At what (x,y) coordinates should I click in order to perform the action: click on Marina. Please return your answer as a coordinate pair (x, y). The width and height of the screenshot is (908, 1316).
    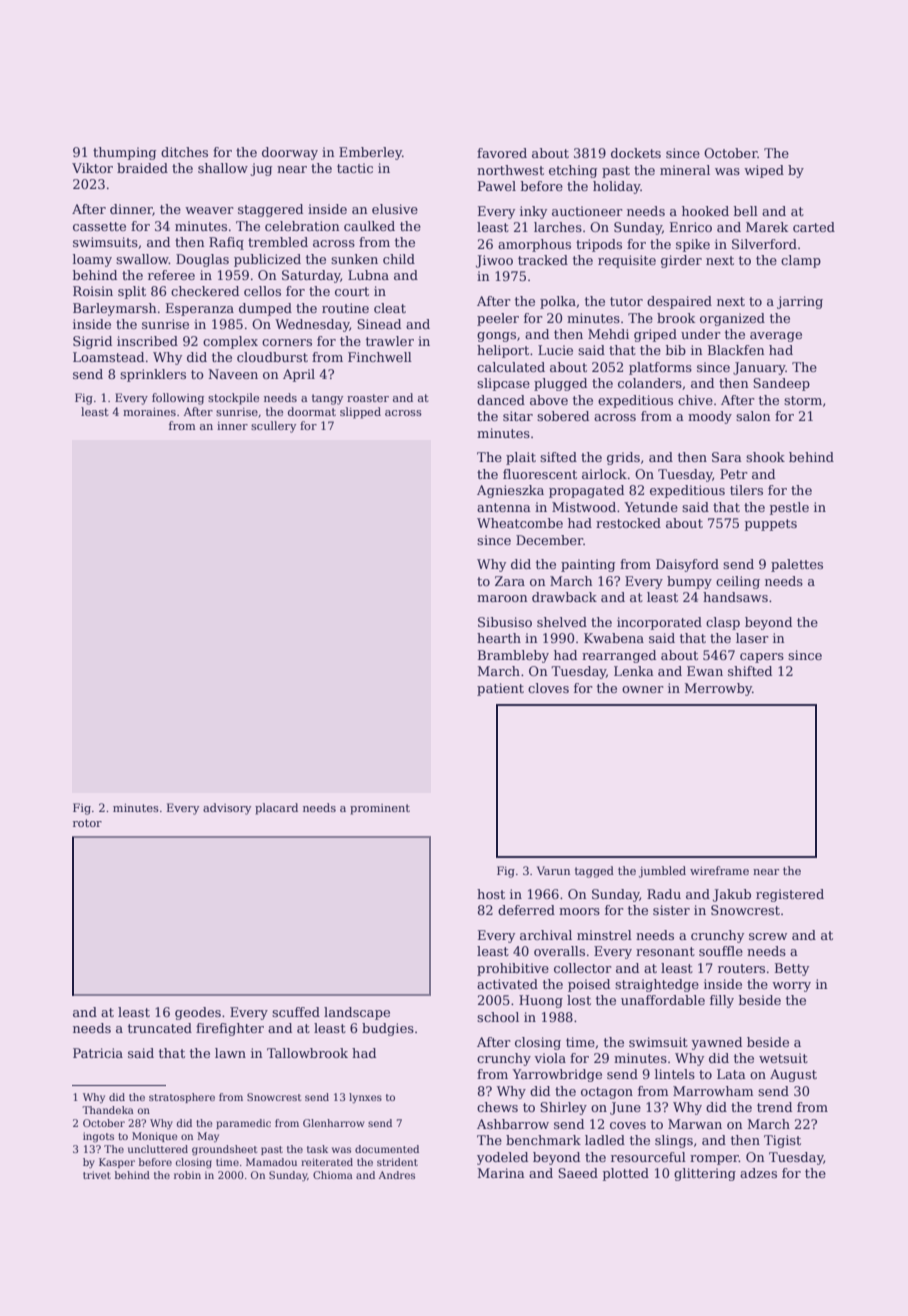
    Looking at the image, I should click on (501, 1173).
